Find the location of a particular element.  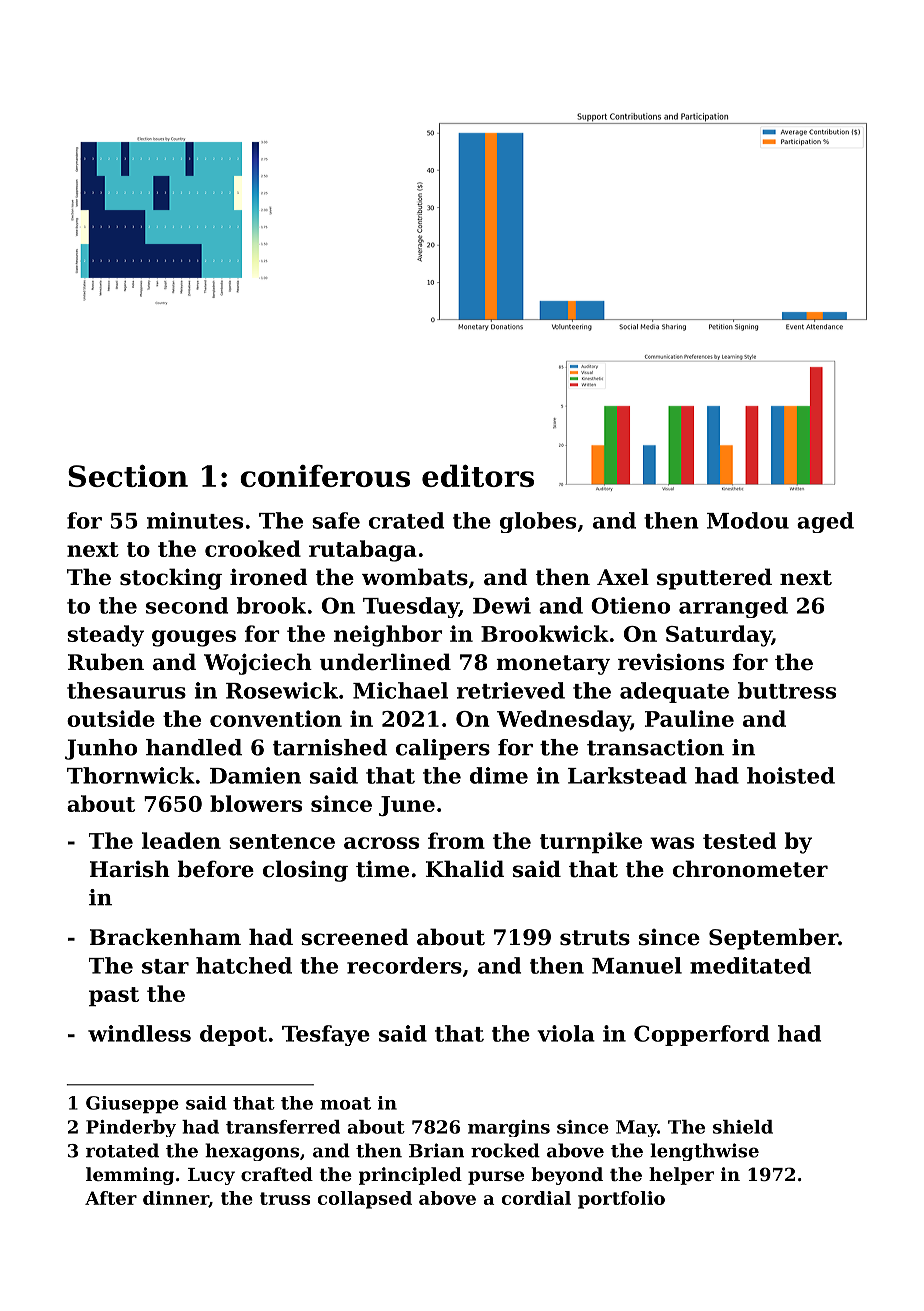

wombats is located at coordinates (415, 577).
